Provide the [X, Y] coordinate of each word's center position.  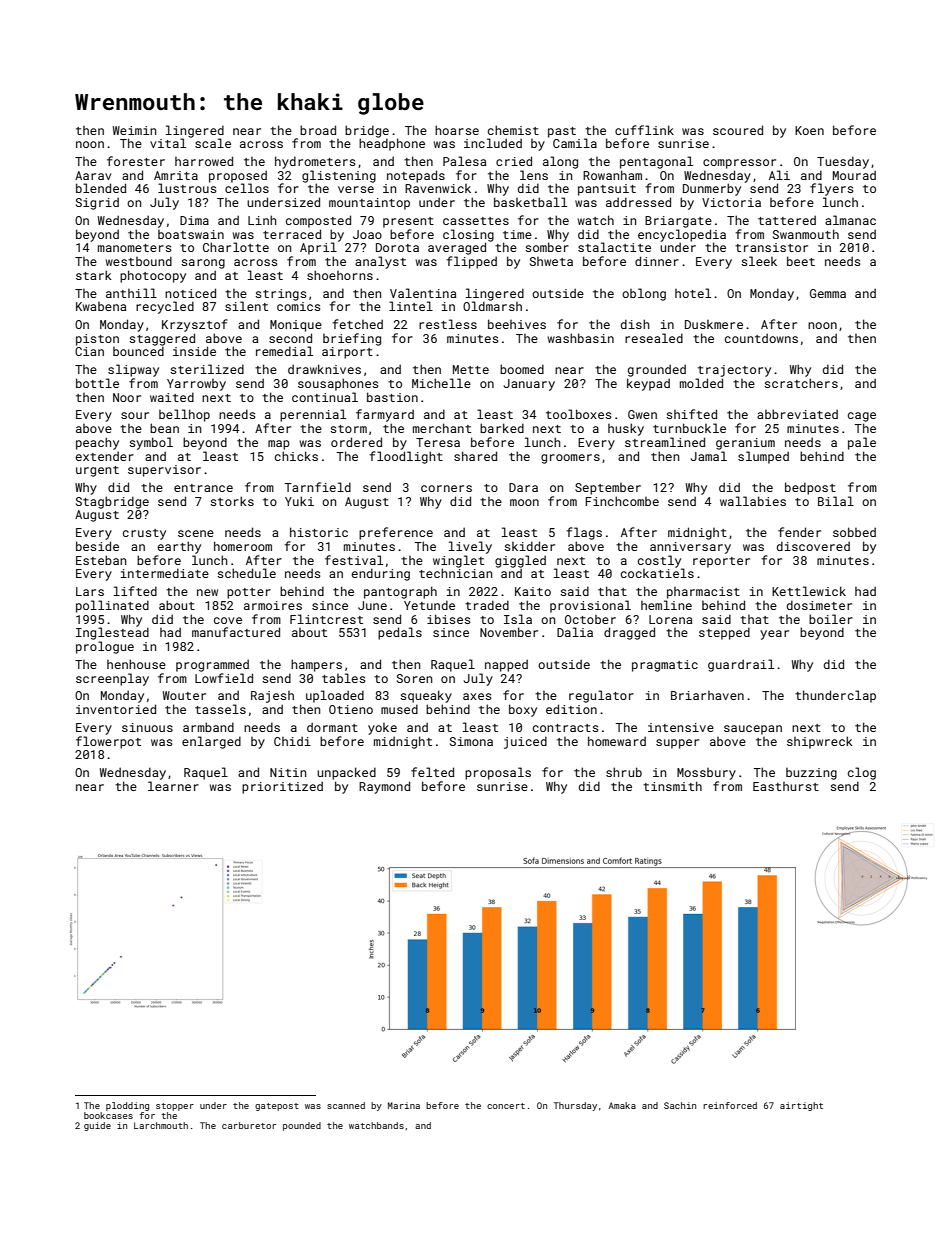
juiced [525, 742]
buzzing [811, 774]
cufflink [644, 130]
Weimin [134, 130]
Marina [404, 1105]
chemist [513, 130]
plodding [127, 1106]
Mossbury [706, 774]
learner [173, 786]
